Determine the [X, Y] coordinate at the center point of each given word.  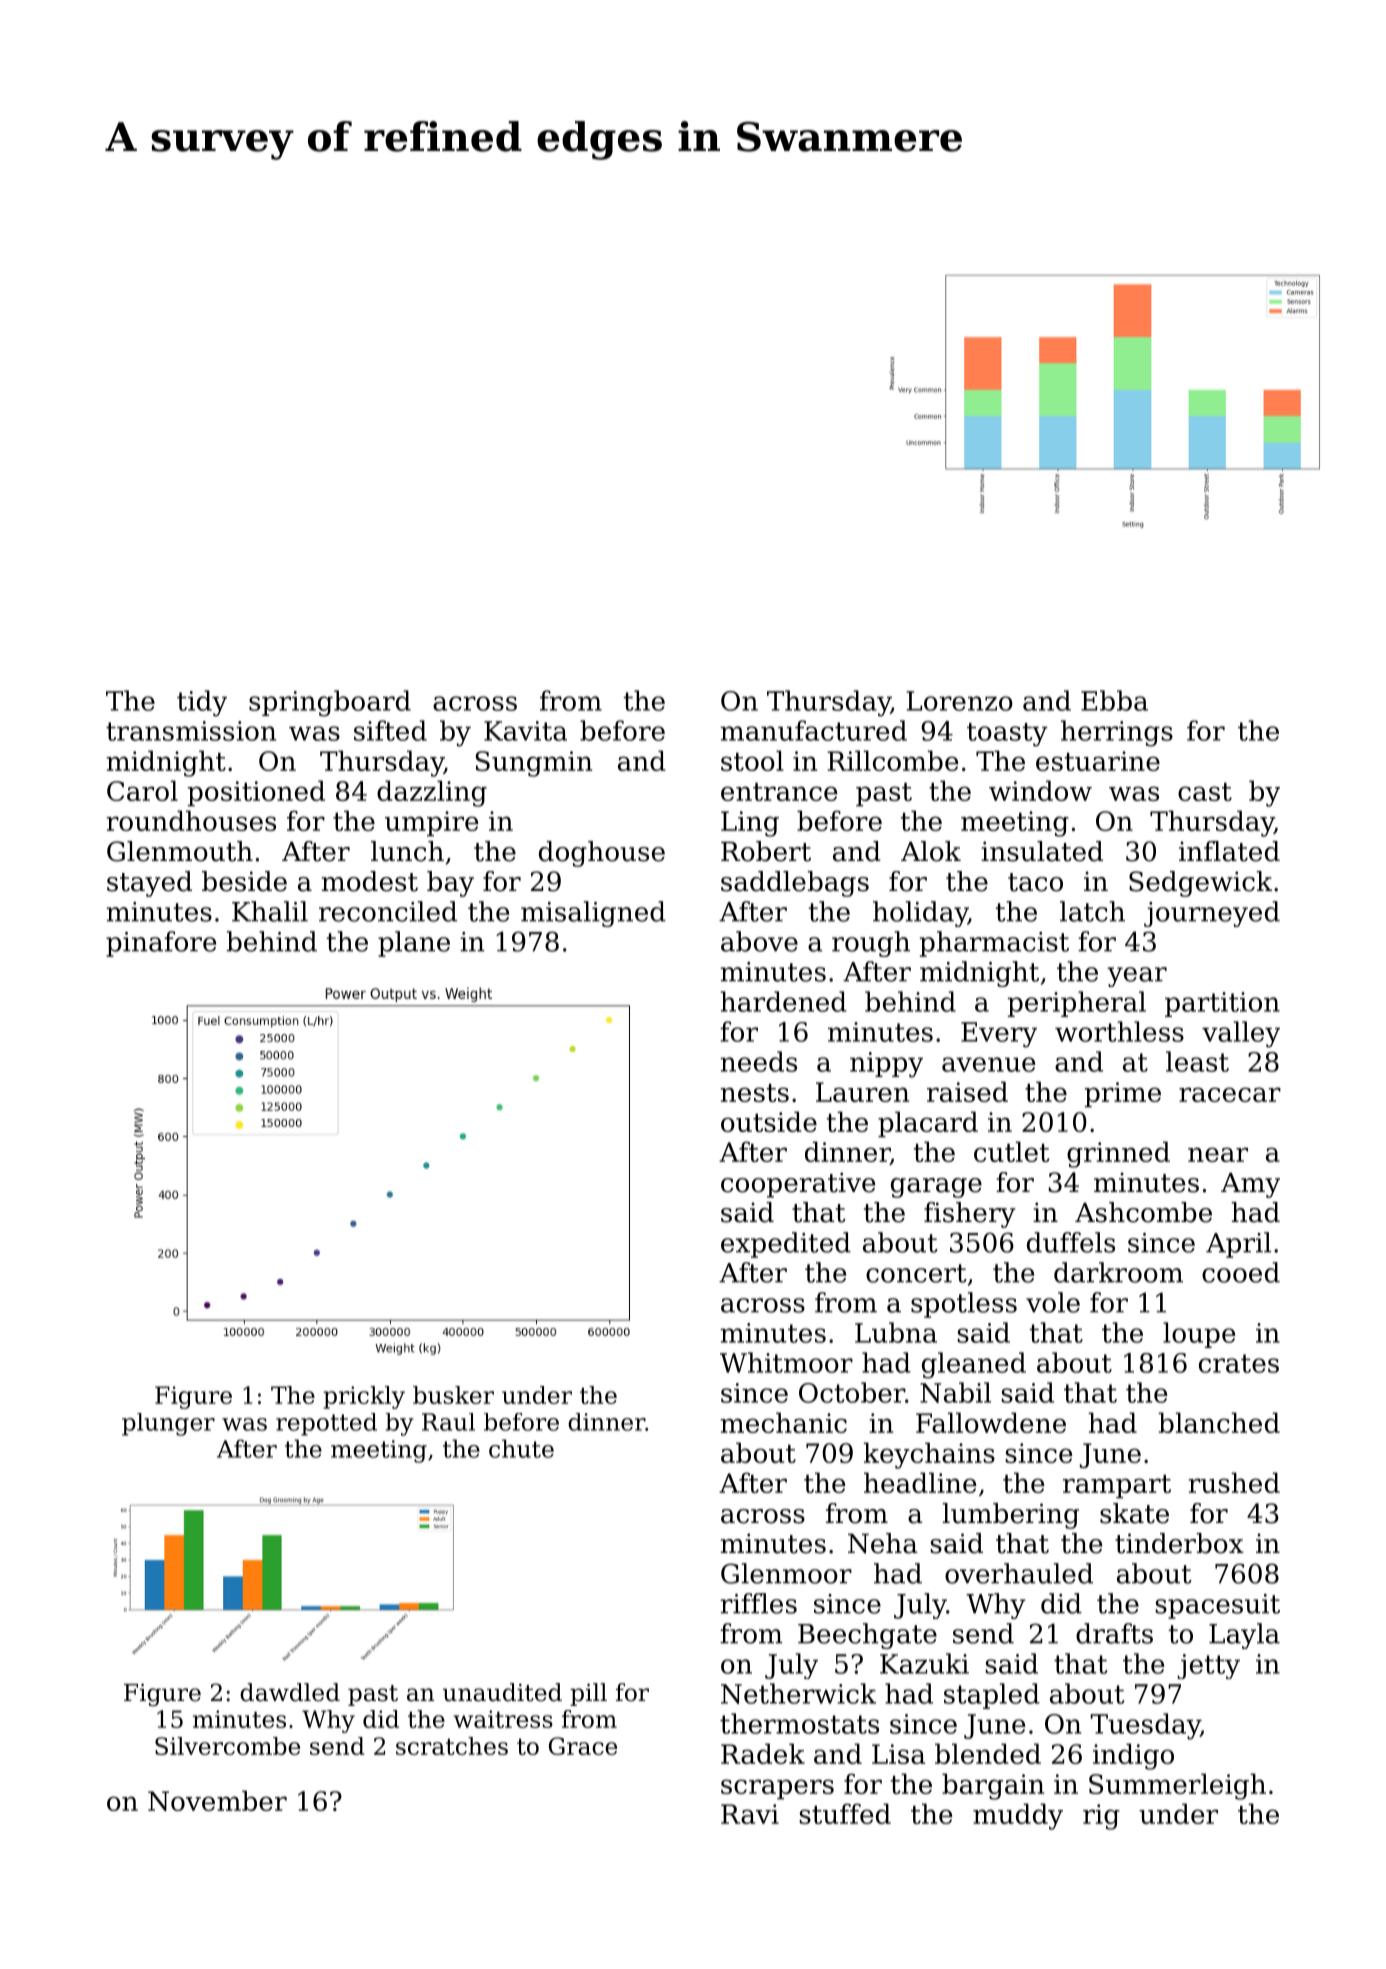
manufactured [813, 730]
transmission [191, 731]
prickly [364, 1397]
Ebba [1114, 700]
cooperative [798, 1185]
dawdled [290, 1692]
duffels [1071, 1242]
